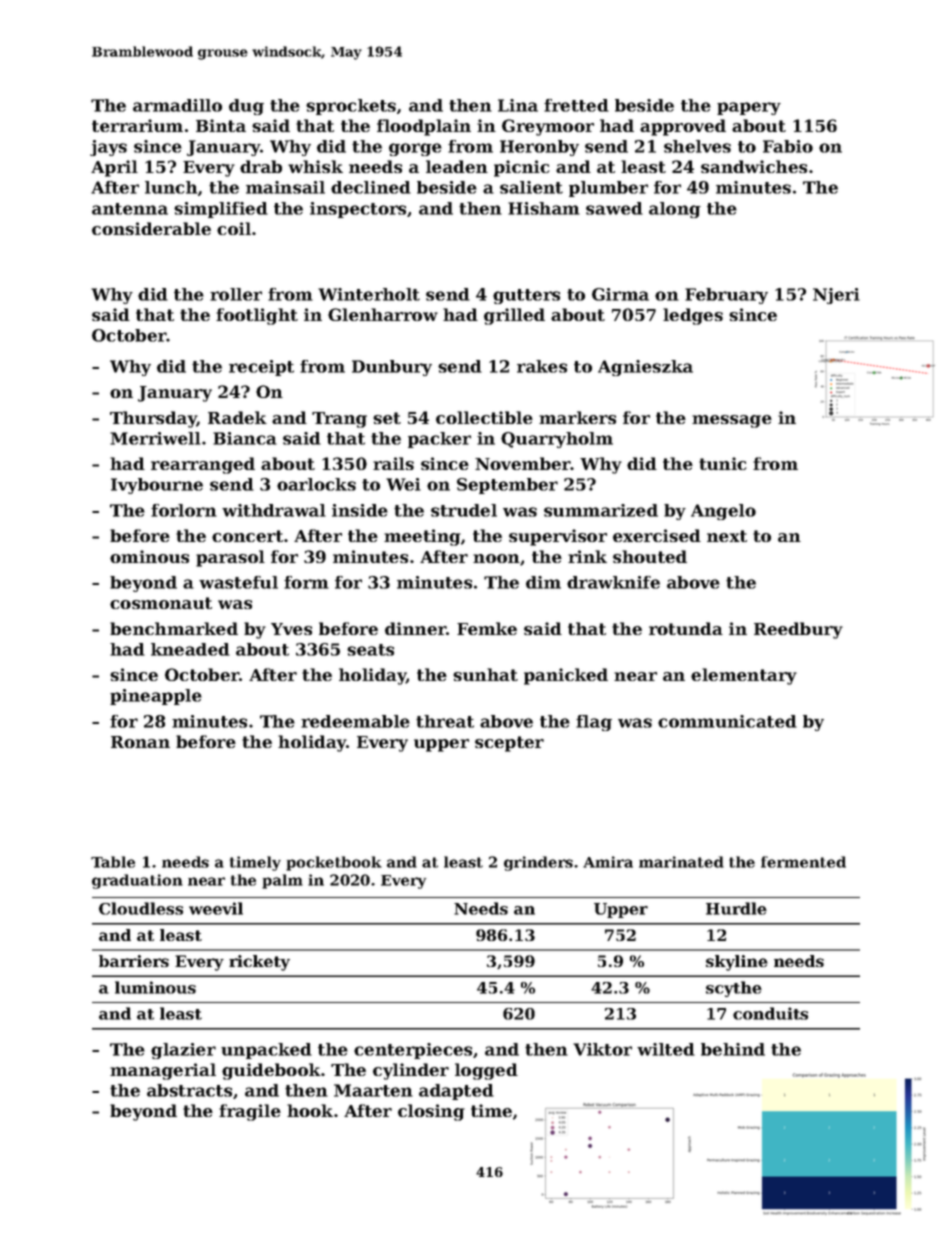 Image resolution: width=952 pixels, height=1233 pixels. I want to click on shouted, so click(650, 556).
